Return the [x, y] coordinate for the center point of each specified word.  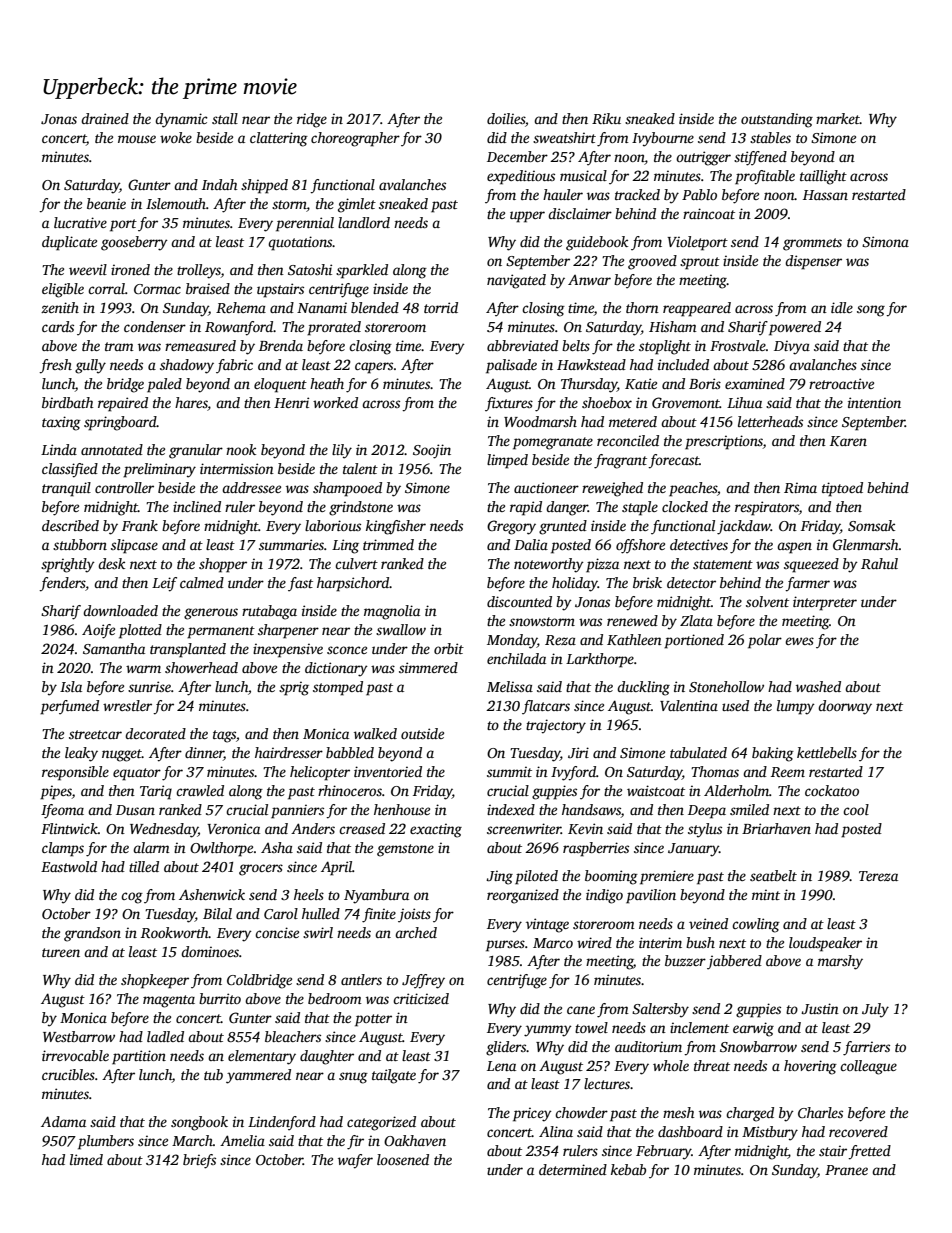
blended [375, 307]
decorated [155, 733]
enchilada [516, 658]
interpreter [825, 603]
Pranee [846, 1170]
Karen [848, 441]
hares [191, 404]
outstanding [777, 120]
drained [105, 118]
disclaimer [580, 213]
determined [573, 1169]
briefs [199, 1161]
